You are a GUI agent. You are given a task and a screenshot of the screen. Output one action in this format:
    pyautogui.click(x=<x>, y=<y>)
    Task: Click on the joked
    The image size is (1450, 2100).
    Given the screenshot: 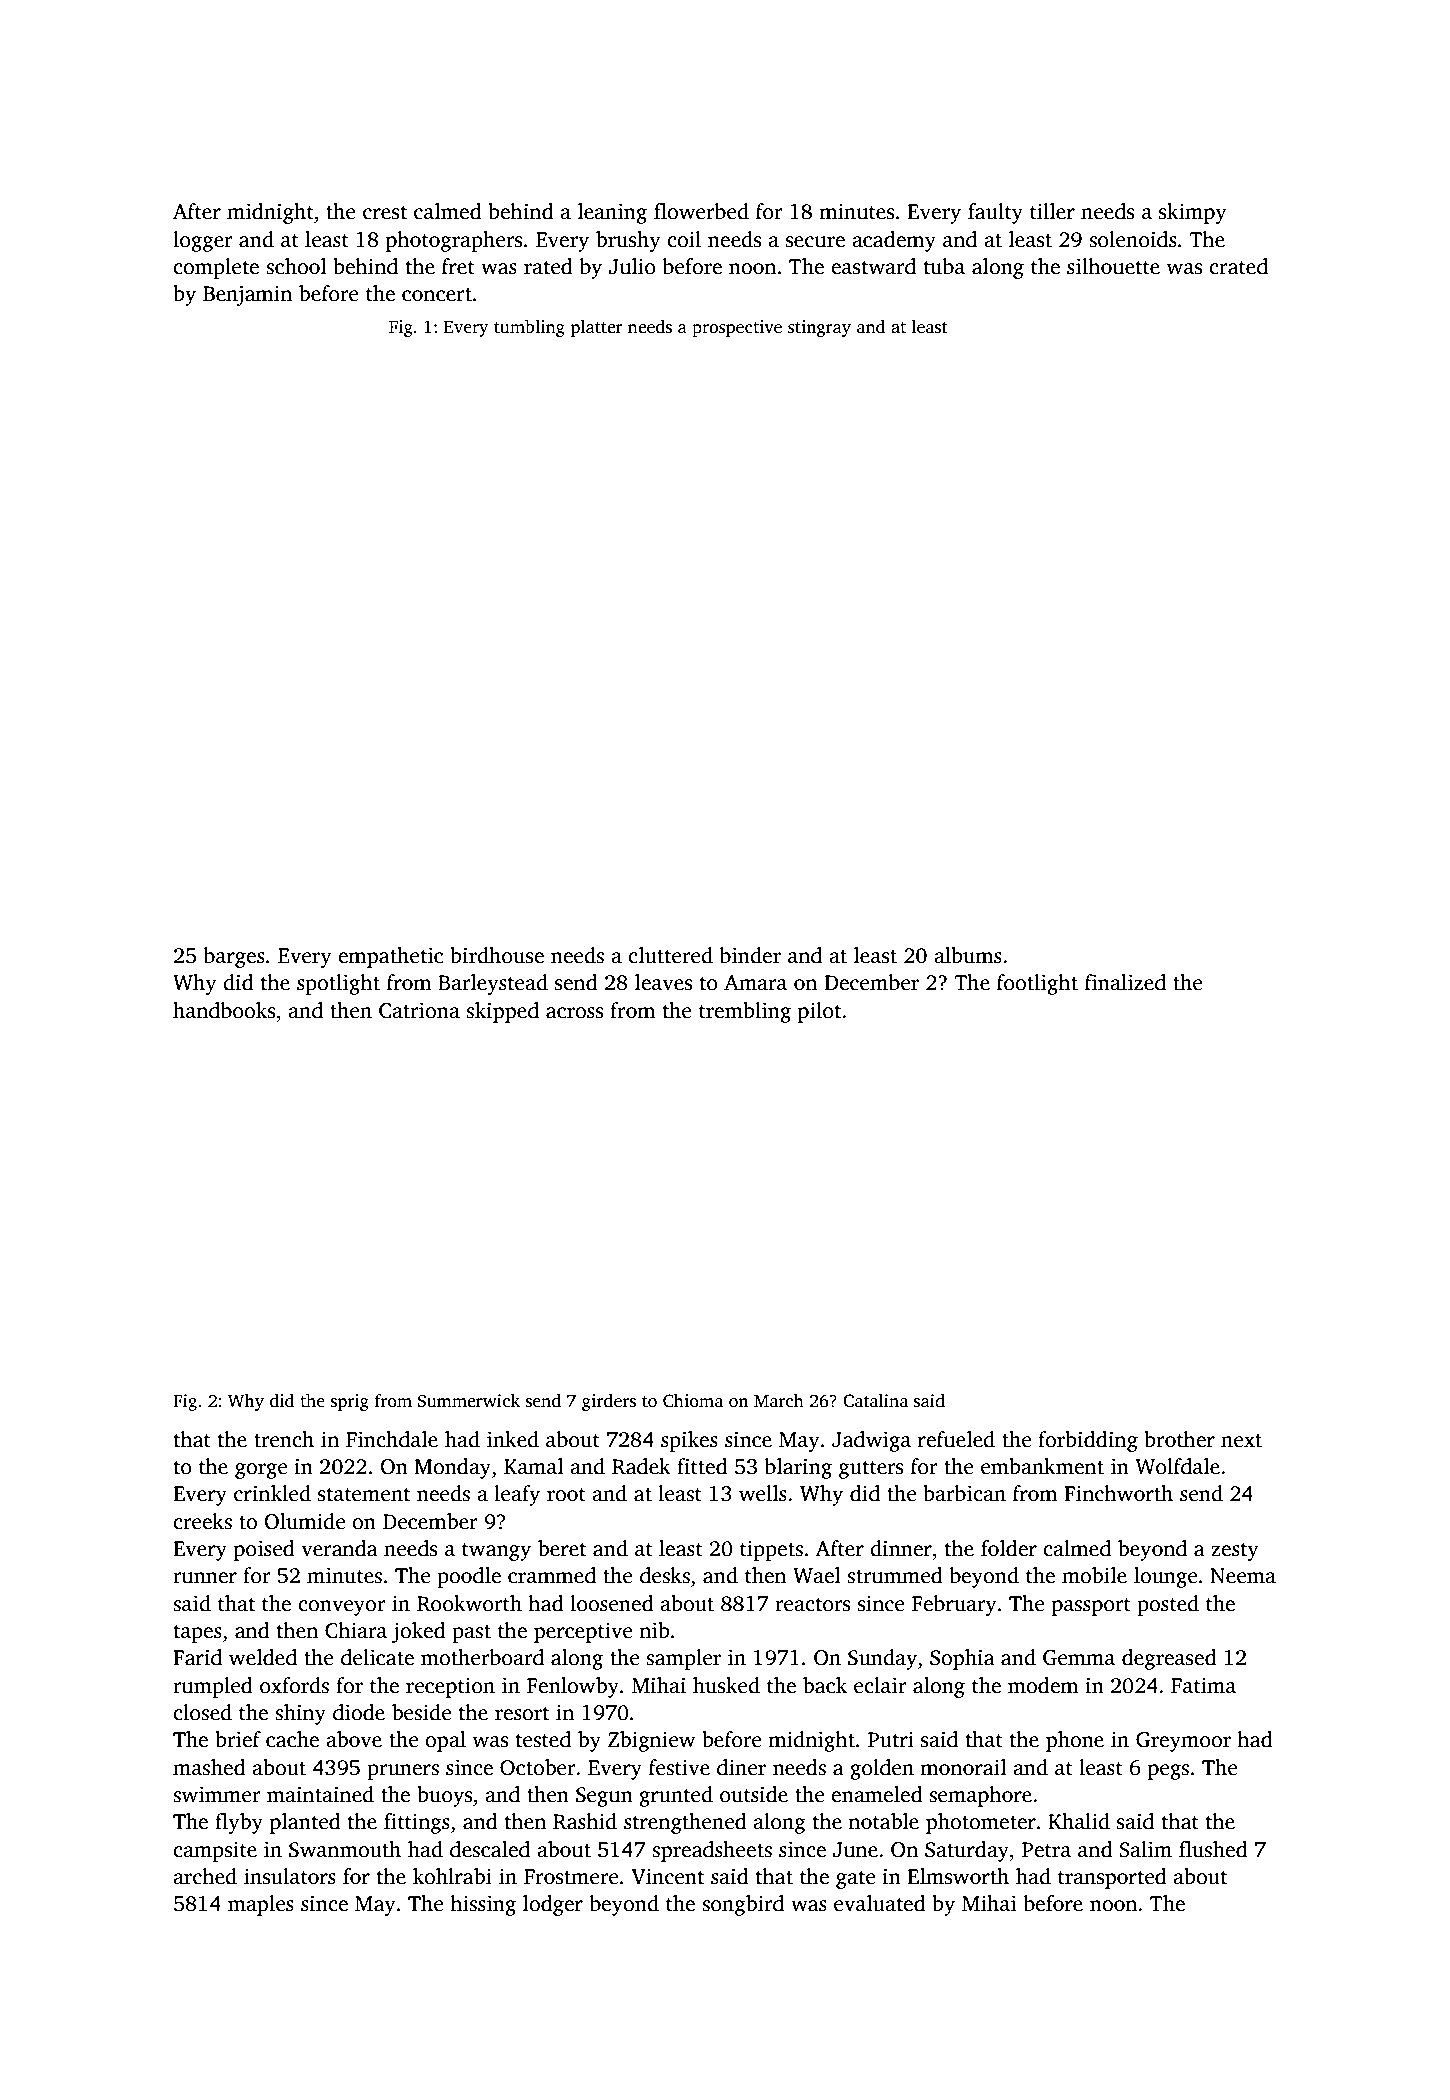 What is the action you would take?
    pyautogui.click(x=419, y=1632)
